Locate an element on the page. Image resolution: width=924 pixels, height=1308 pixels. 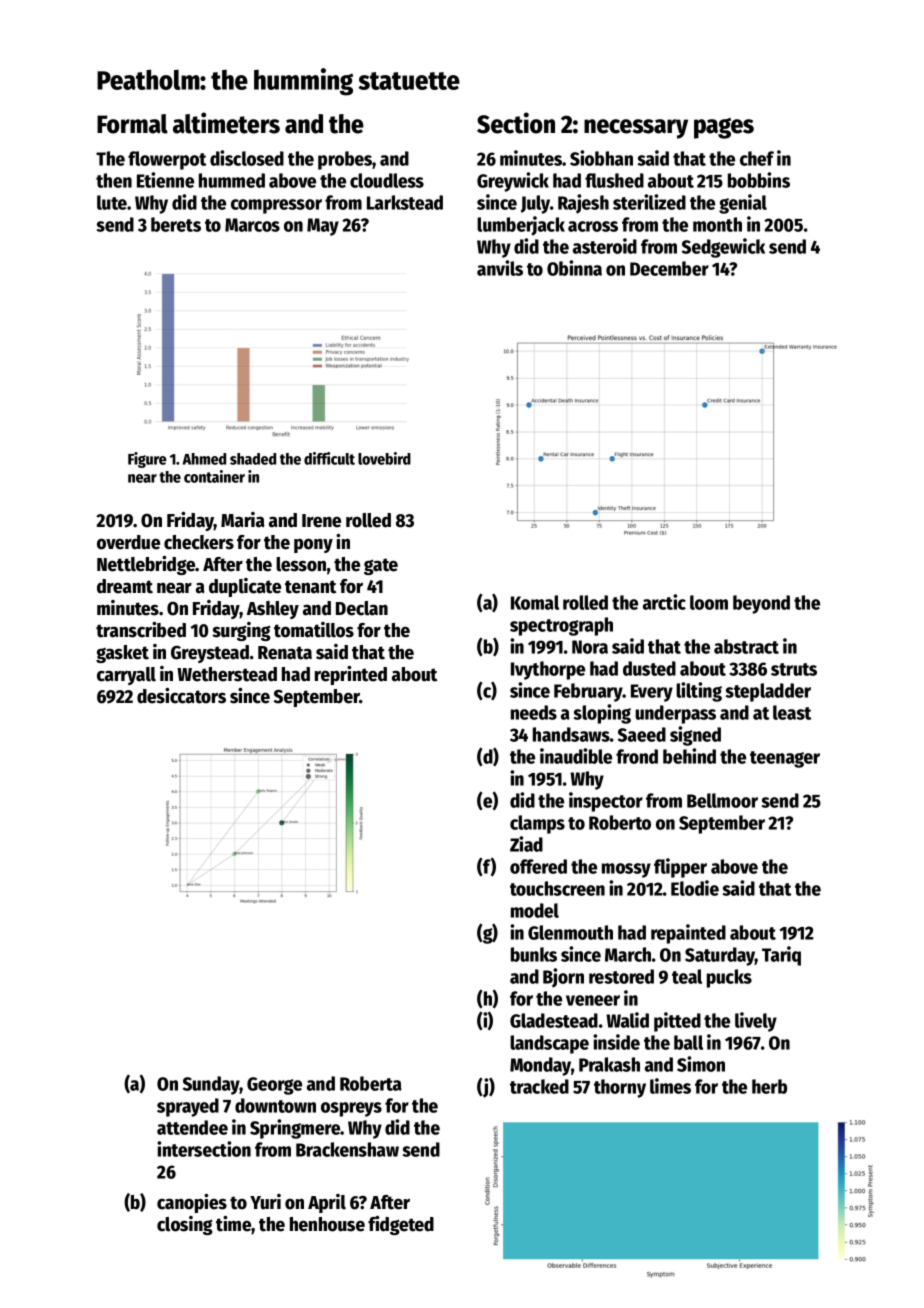
Formal is located at coordinates (132, 124).
